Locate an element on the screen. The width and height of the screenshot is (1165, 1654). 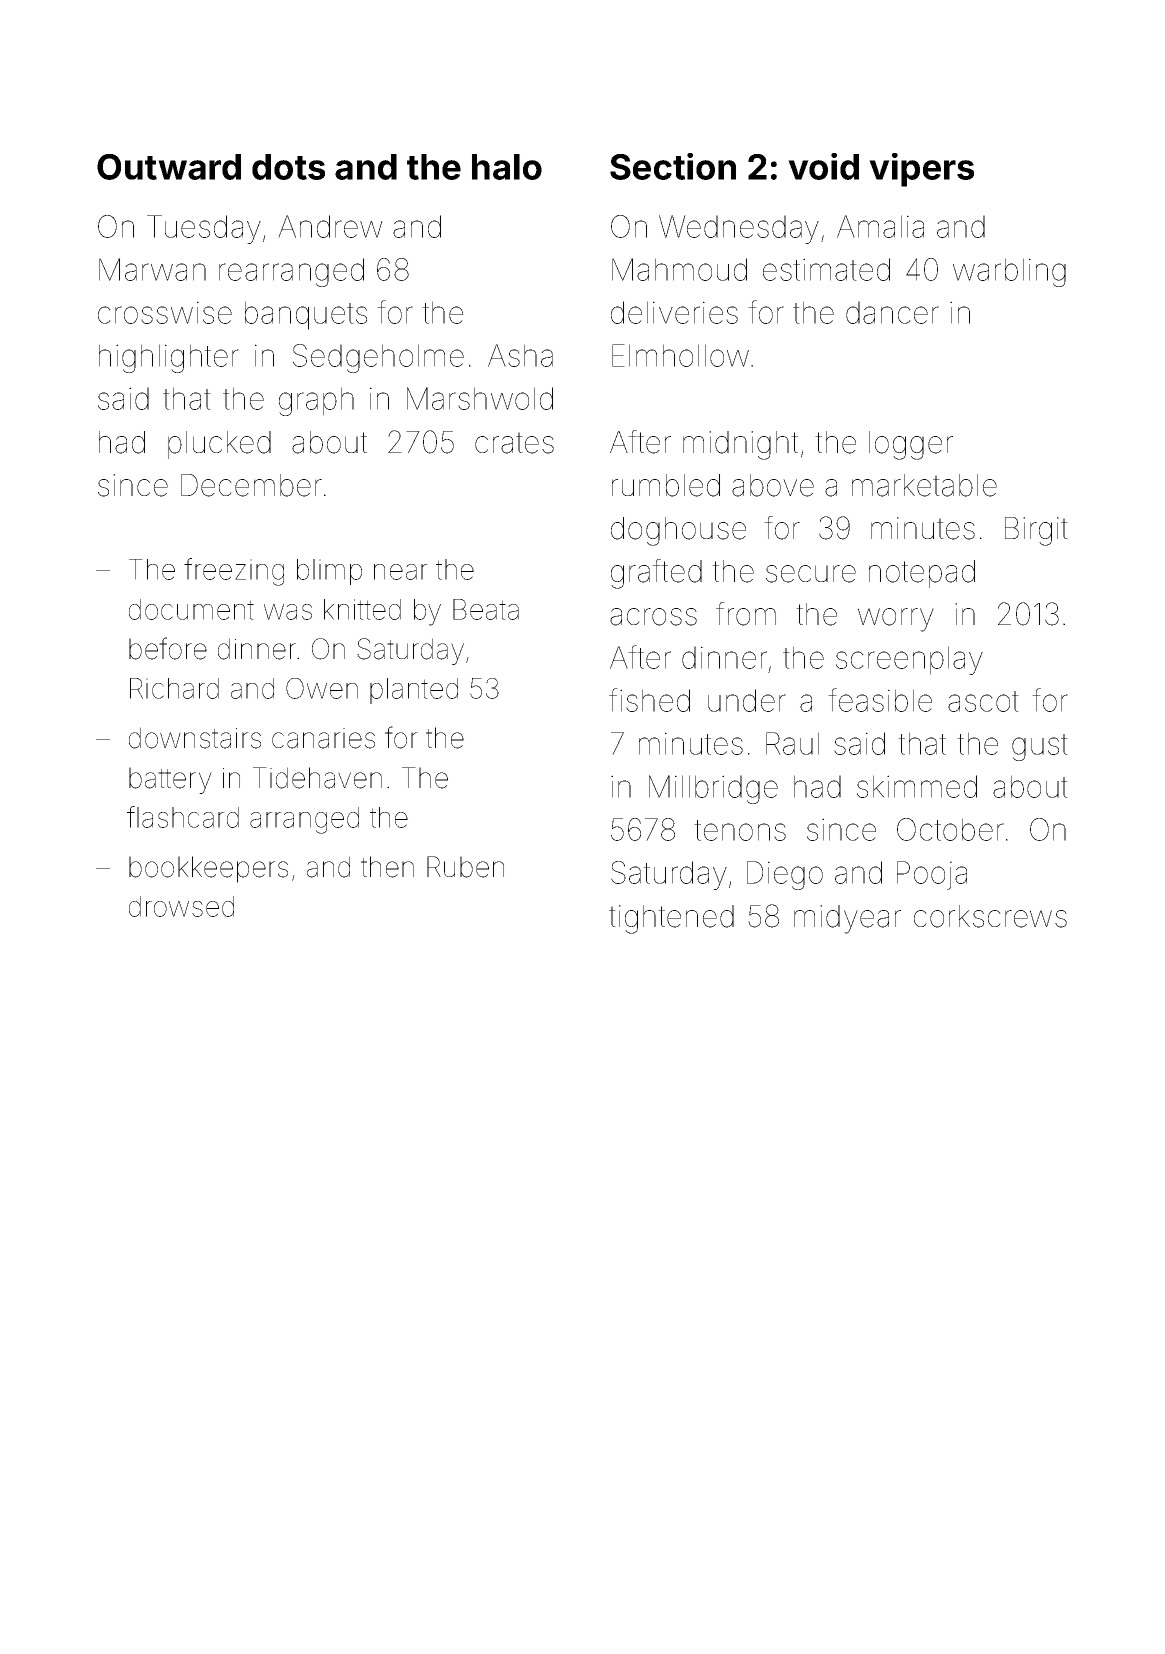
Asha is located at coordinates (520, 355).
